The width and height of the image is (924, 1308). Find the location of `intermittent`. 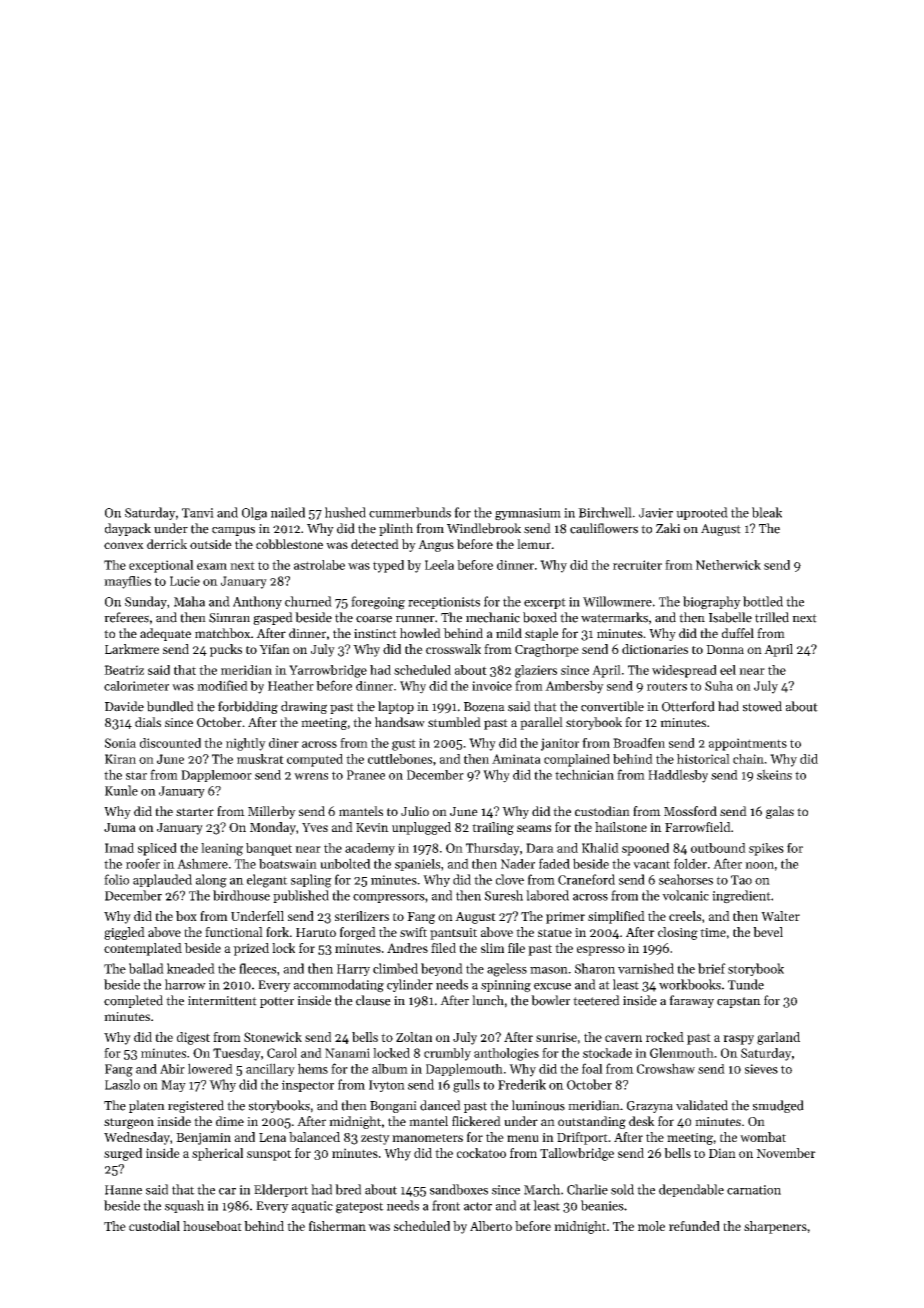

intermittent is located at coordinates (222, 1001).
